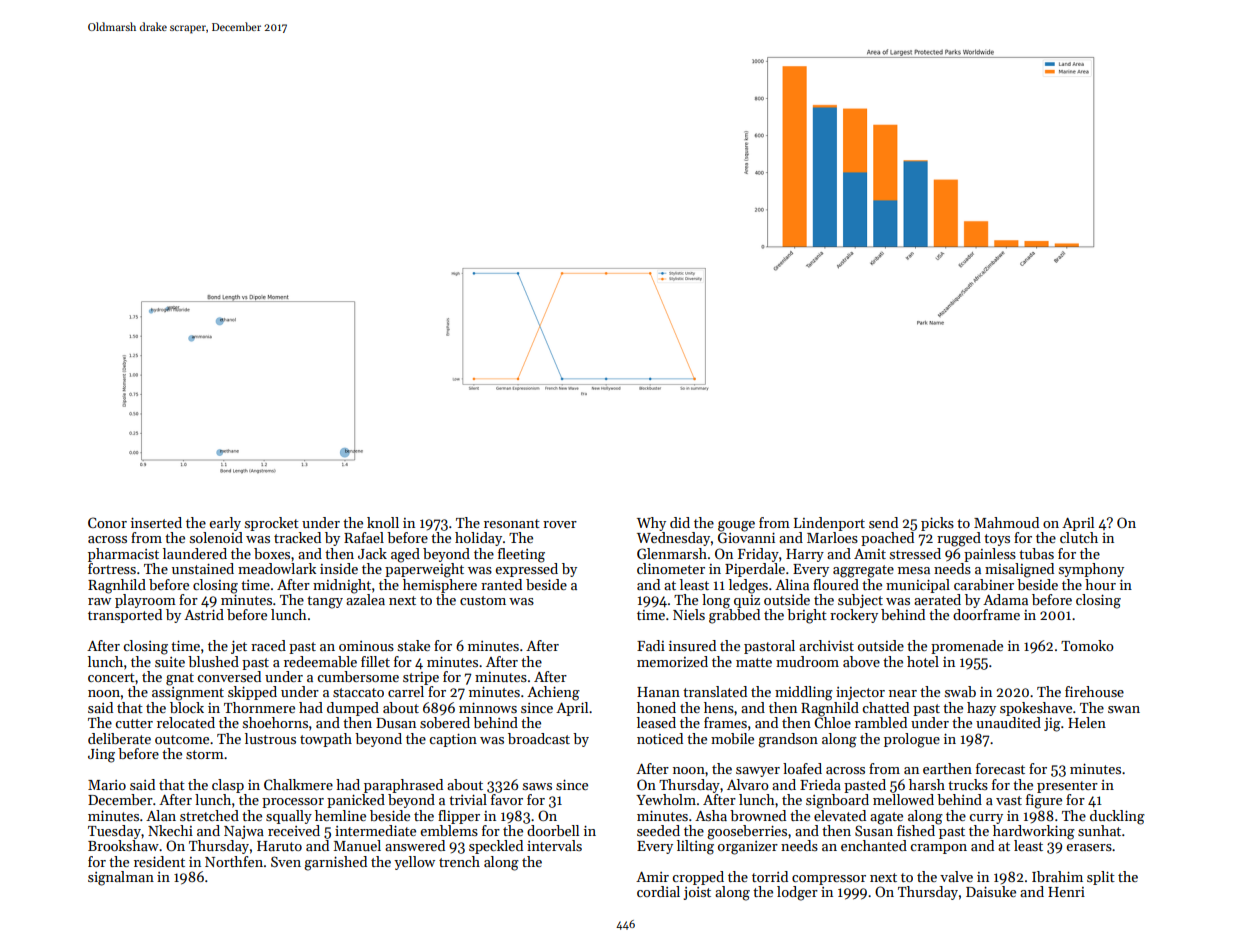  What do you see at coordinates (1087, 722) in the screenshot?
I see `Helen` at bounding box center [1087, 722].
